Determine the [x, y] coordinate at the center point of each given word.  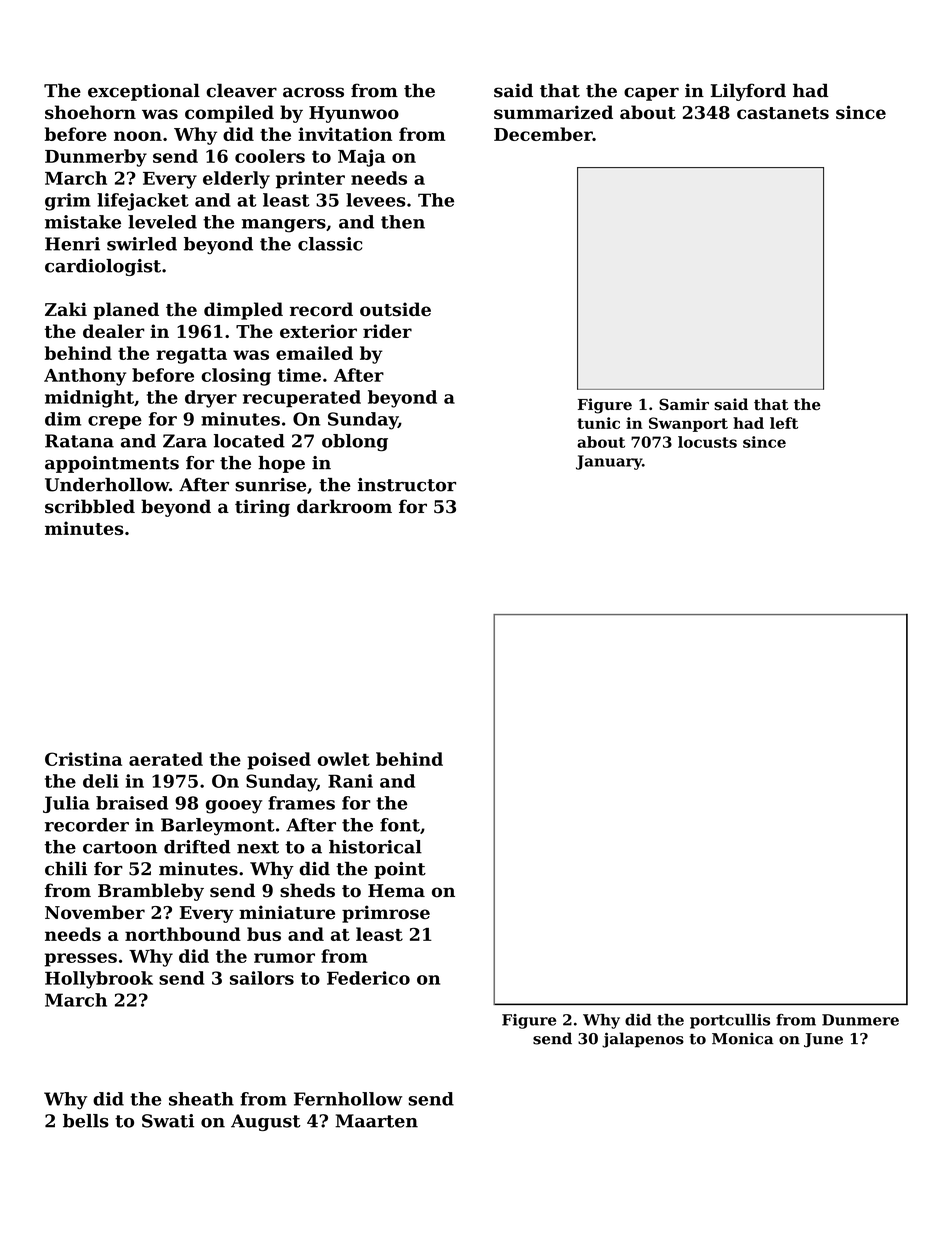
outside [395, 309]
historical [375, 847]
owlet [344, 759]
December [543, 134]
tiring [262, 508]
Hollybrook [99, 980]
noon [138, 136]
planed [126, 311]
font [400, 825]
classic [330, 244]
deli [101, 781]
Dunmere [860, 1020]
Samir [684, 404]
